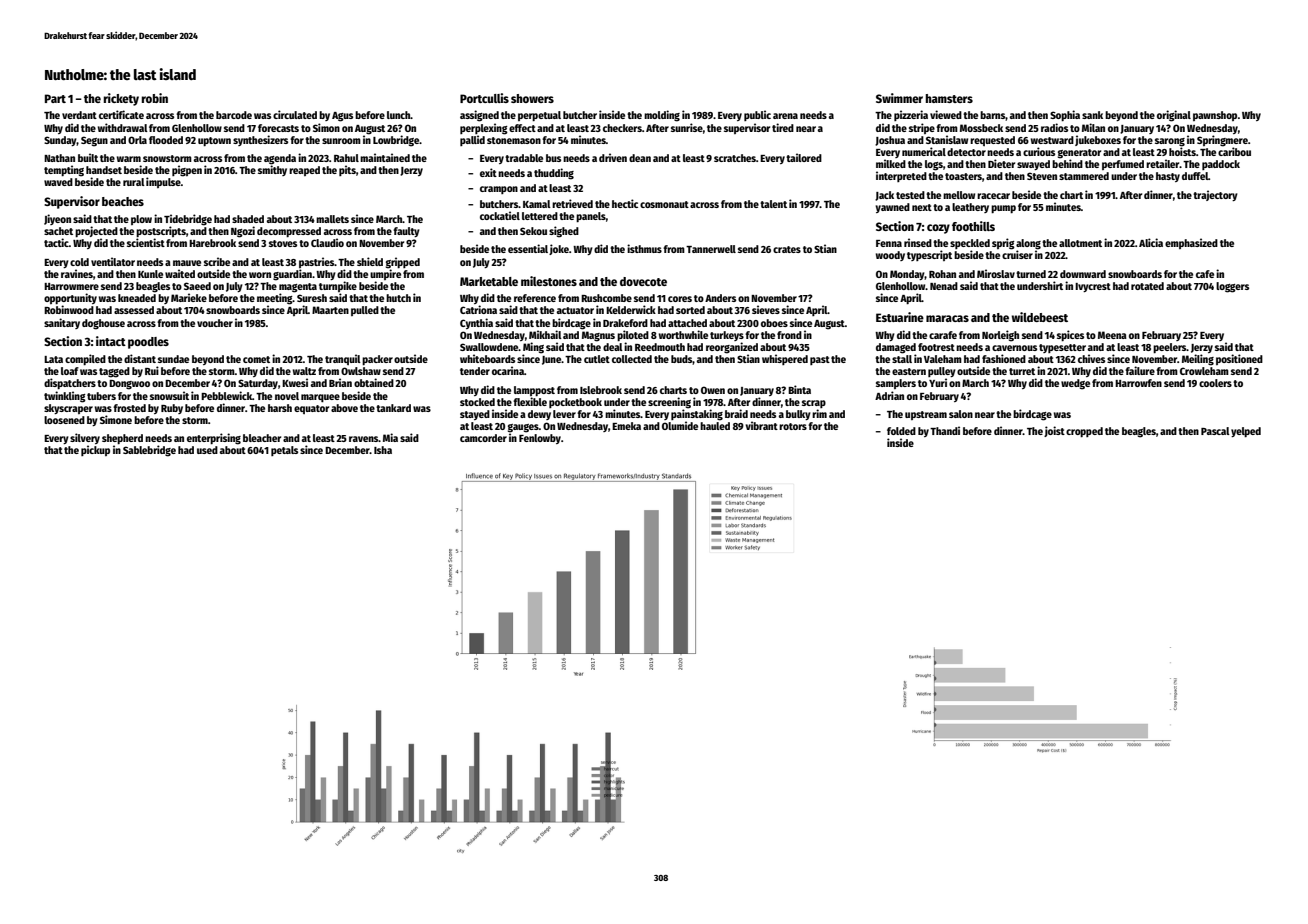  I want to click on upstream, so click(926, 415).
